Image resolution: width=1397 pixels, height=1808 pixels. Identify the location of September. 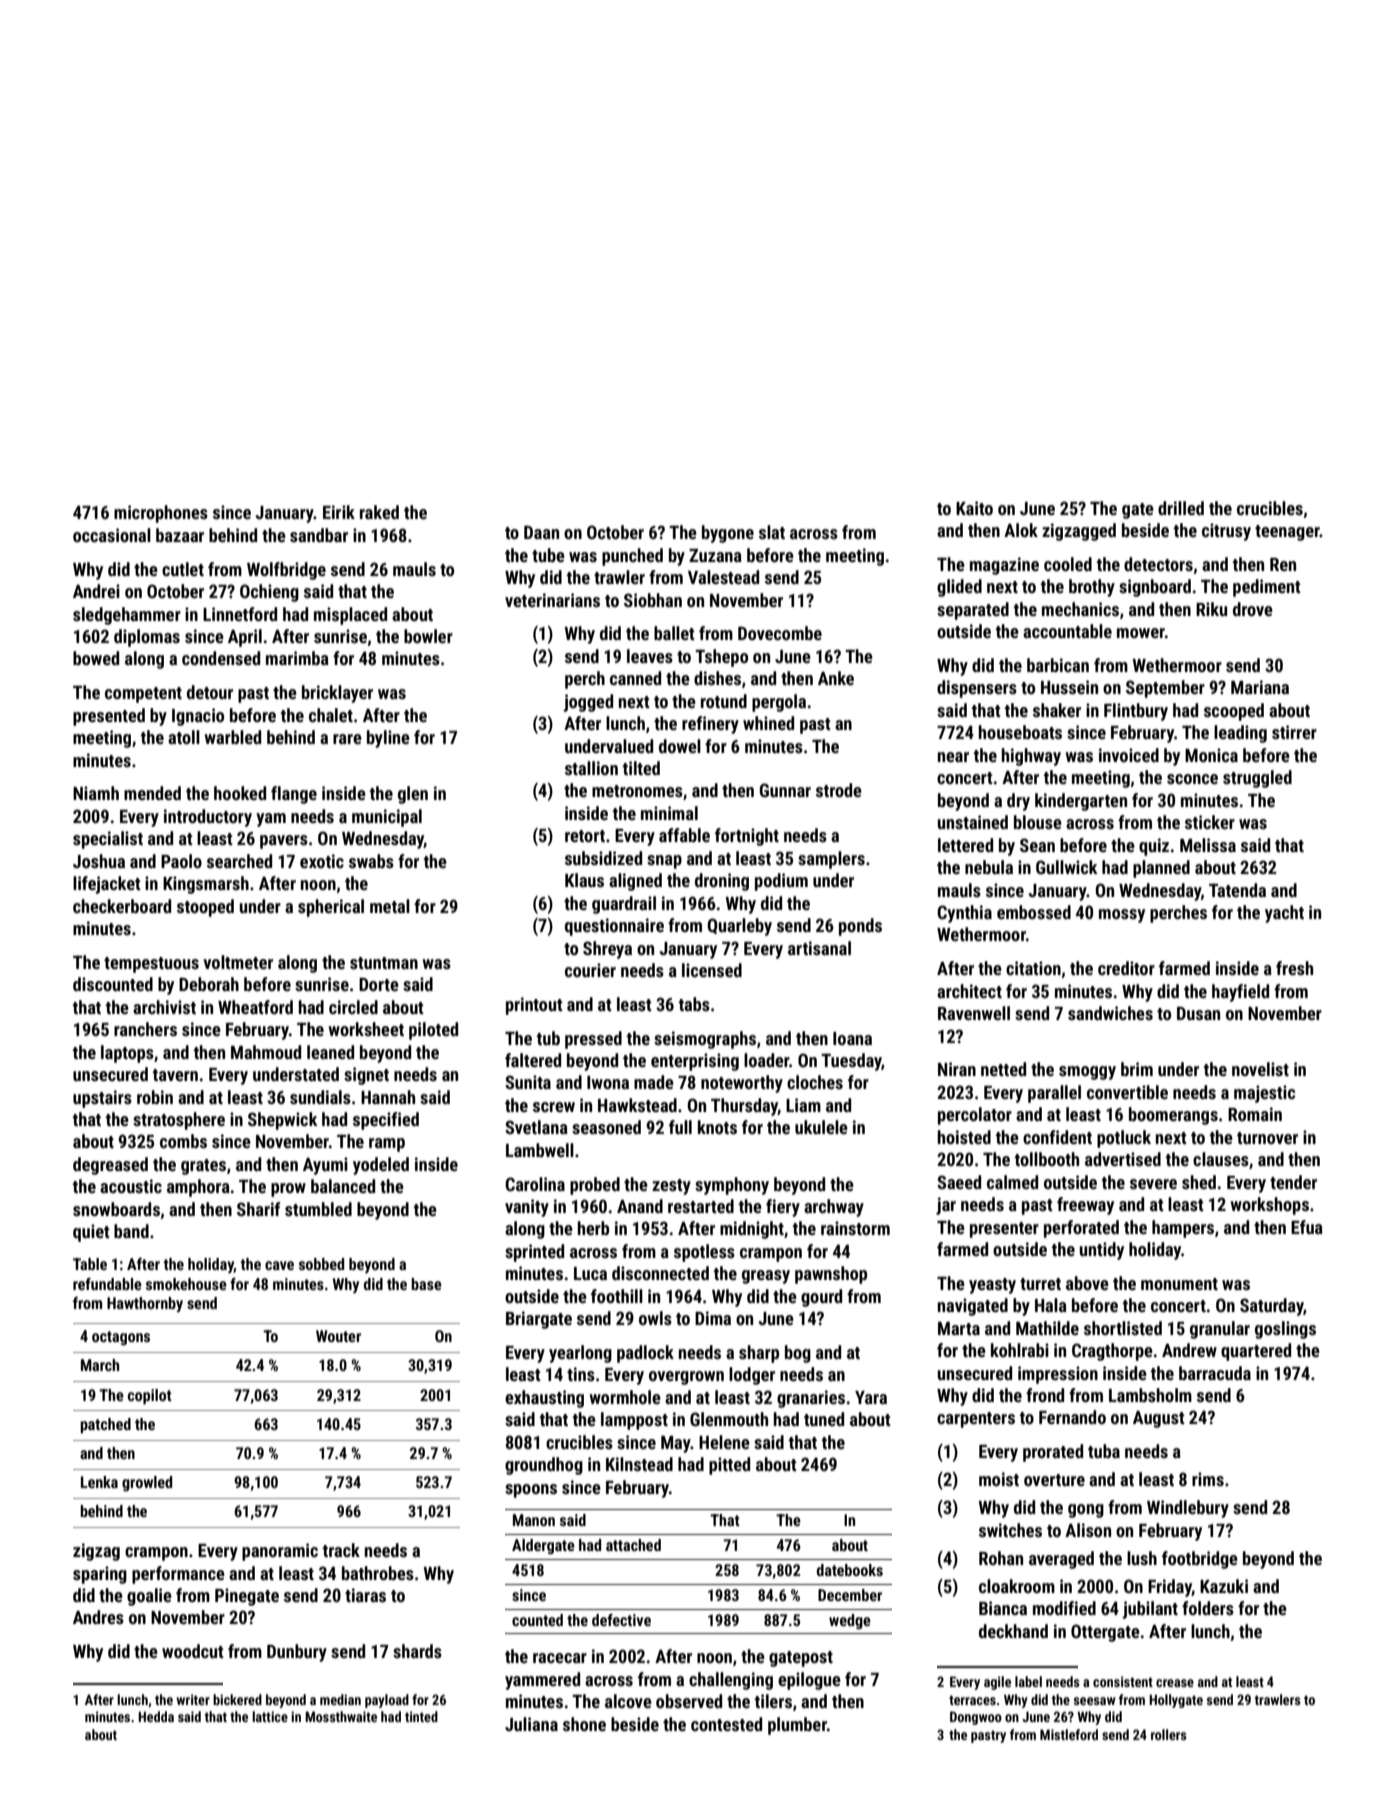
(1165, 689).
